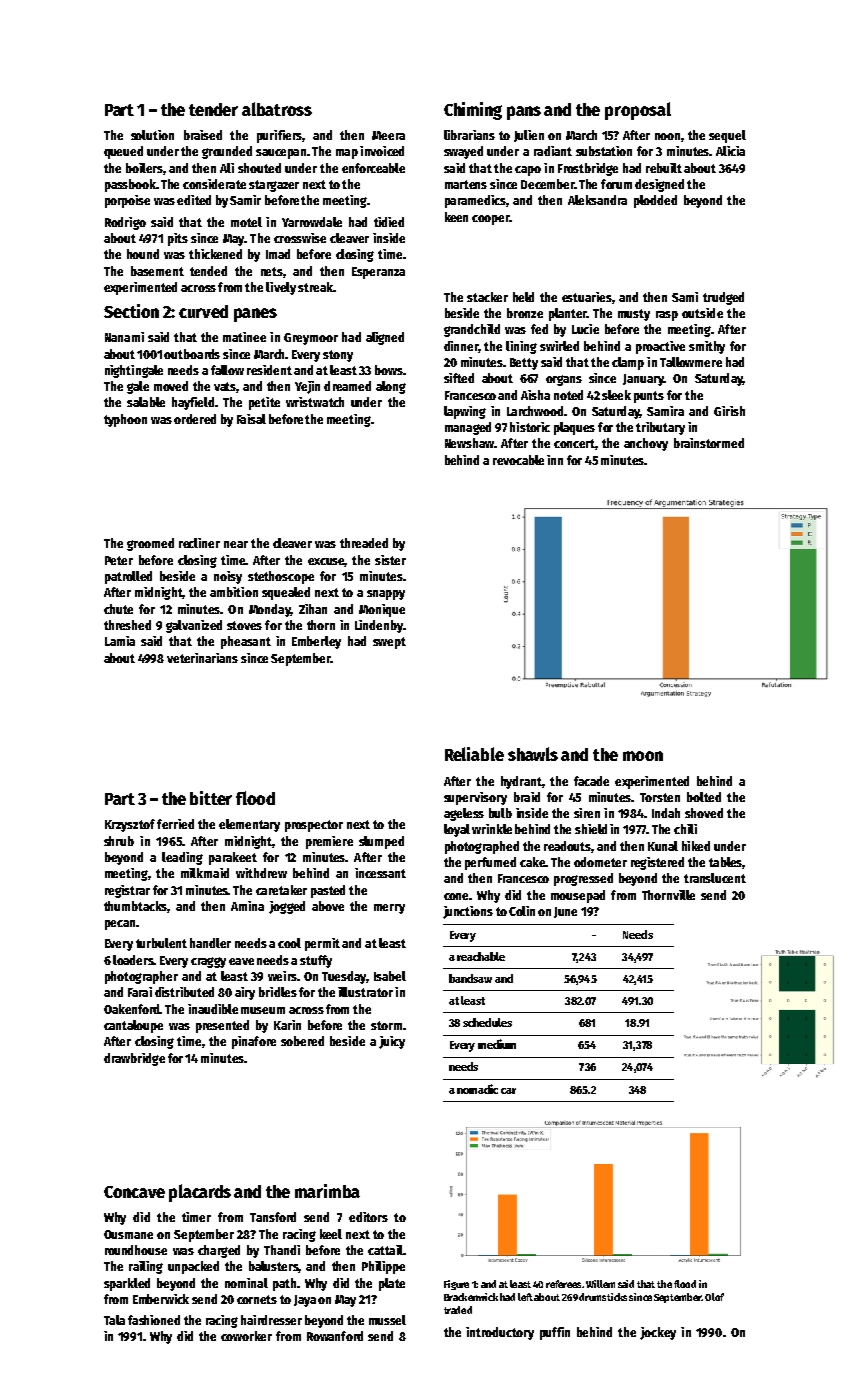 This image has height=1400, width=849. What do you see at coordinates (152, 135) in the image?
I see `solution` at bounding box center [152, 135].
